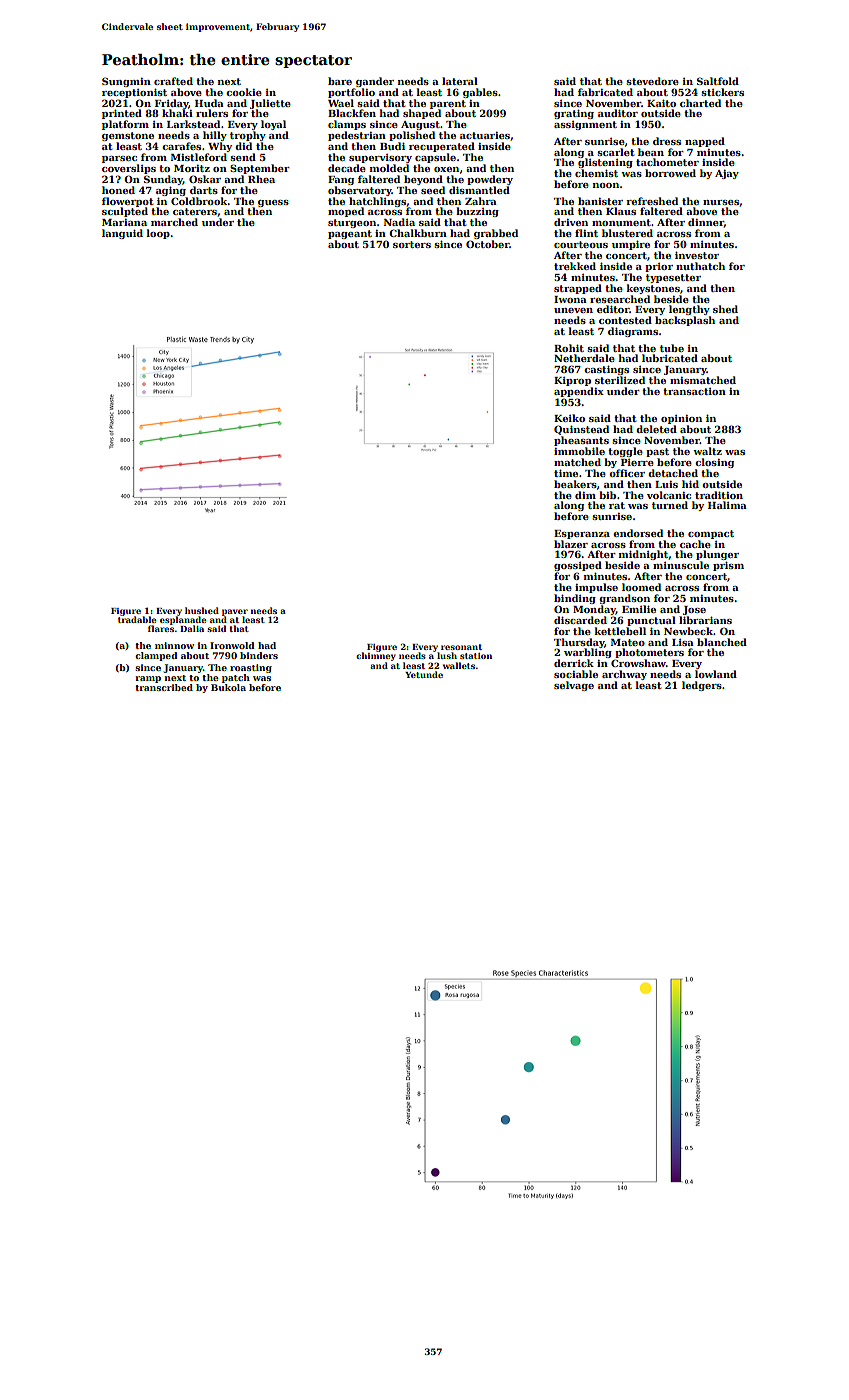 This screenshot has width=849, height=1400. What do you see at coordinates (480, 93) in the screenshot?
I see `gables` at bounding box center [480, 93].
